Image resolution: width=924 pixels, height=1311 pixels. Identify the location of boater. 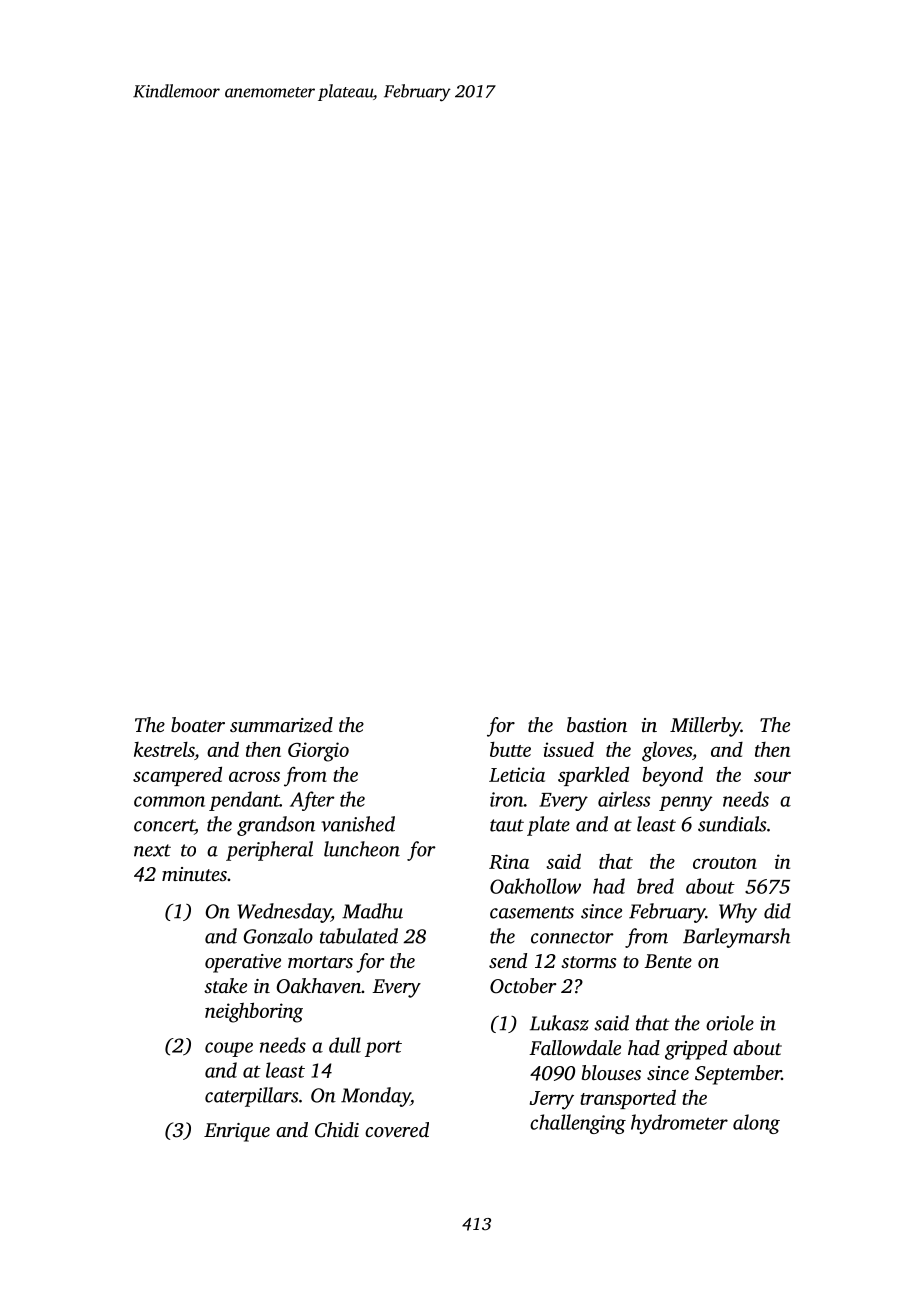
(198, 724).
